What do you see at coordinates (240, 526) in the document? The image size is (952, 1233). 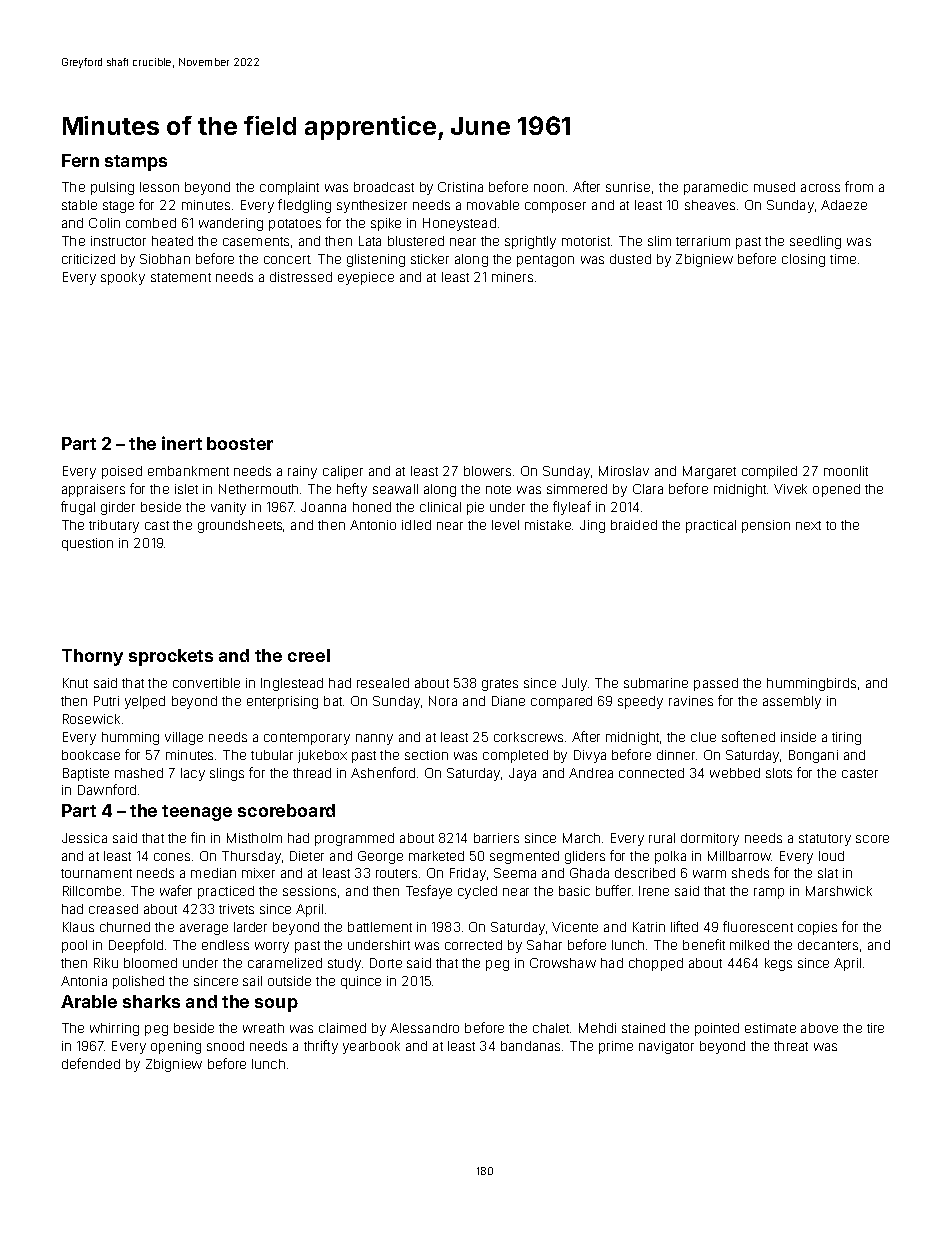 I see `groundsheets` at bounding box center [240, 526].
